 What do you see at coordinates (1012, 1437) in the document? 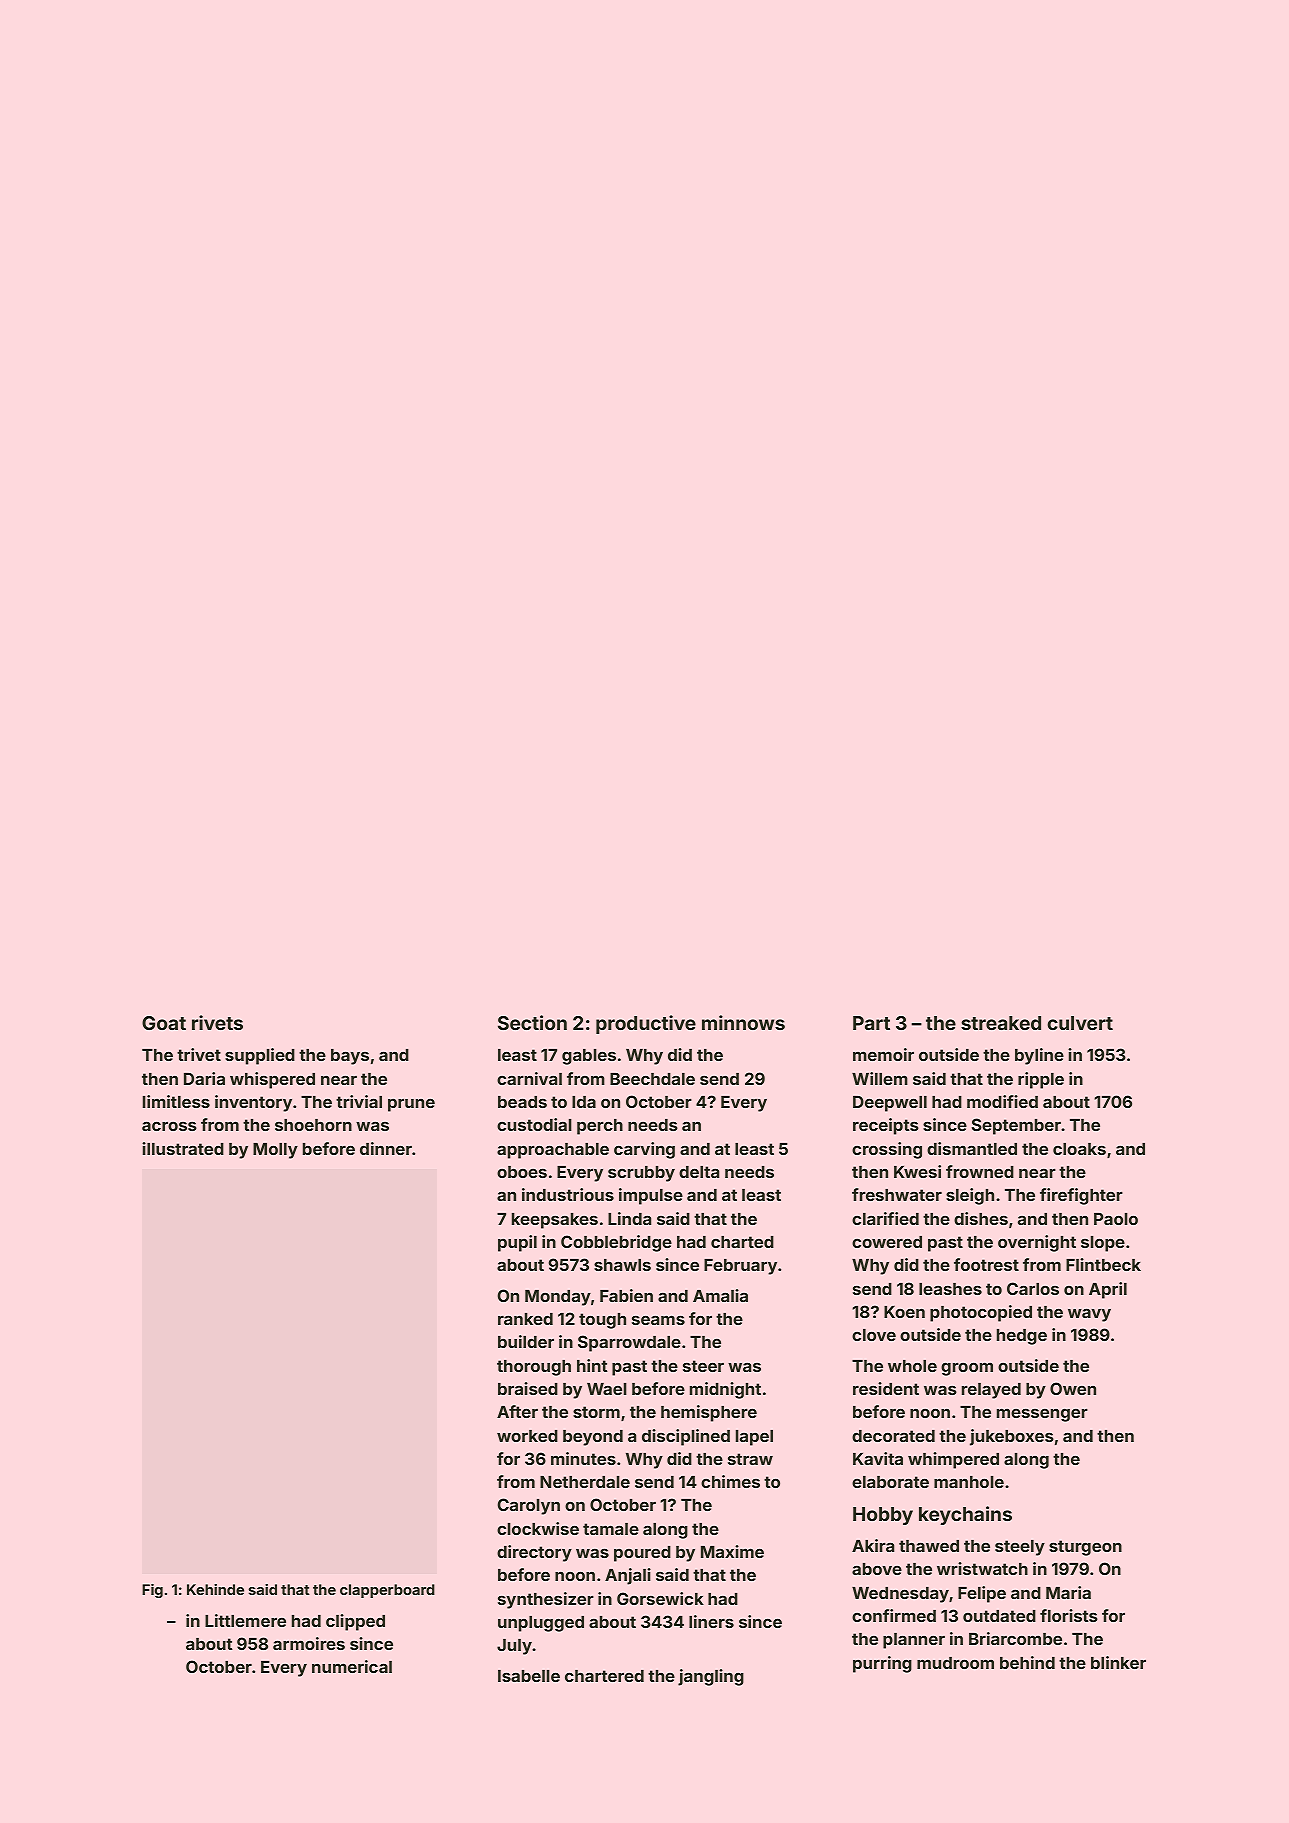
I see `jukeboxes` at bounding box center [1012, 1437].
